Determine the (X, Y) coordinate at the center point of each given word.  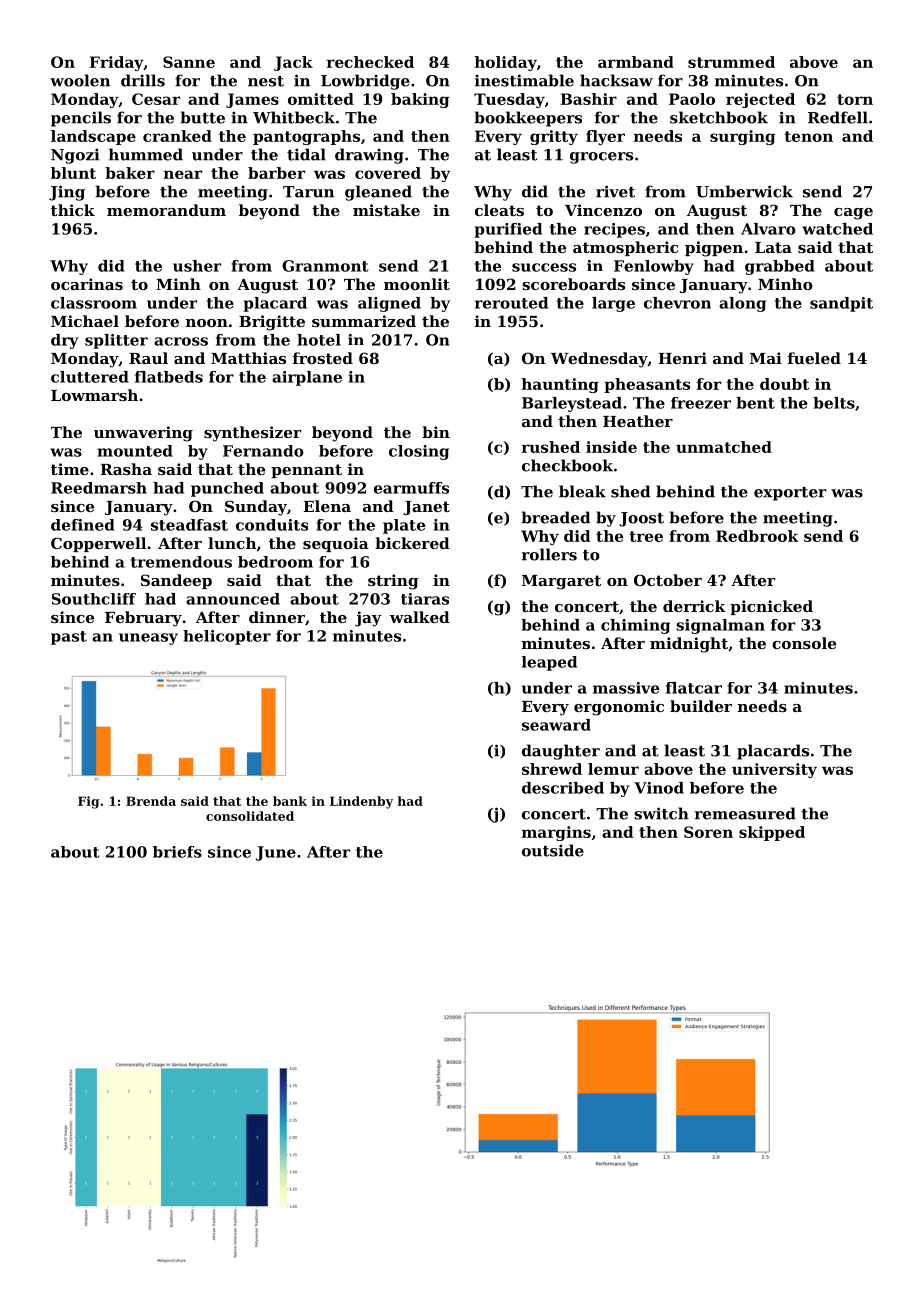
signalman (720, 626)
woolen (80, 80)
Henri (682, 358)
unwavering (143, 434)
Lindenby (361, 802)
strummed (731, 62)
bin (436, 432)
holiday (506, 63)
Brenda (151, 801)
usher (197, 266)
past (69, 638)
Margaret (561, 582)
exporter (790, 494)
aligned (389, 304)
